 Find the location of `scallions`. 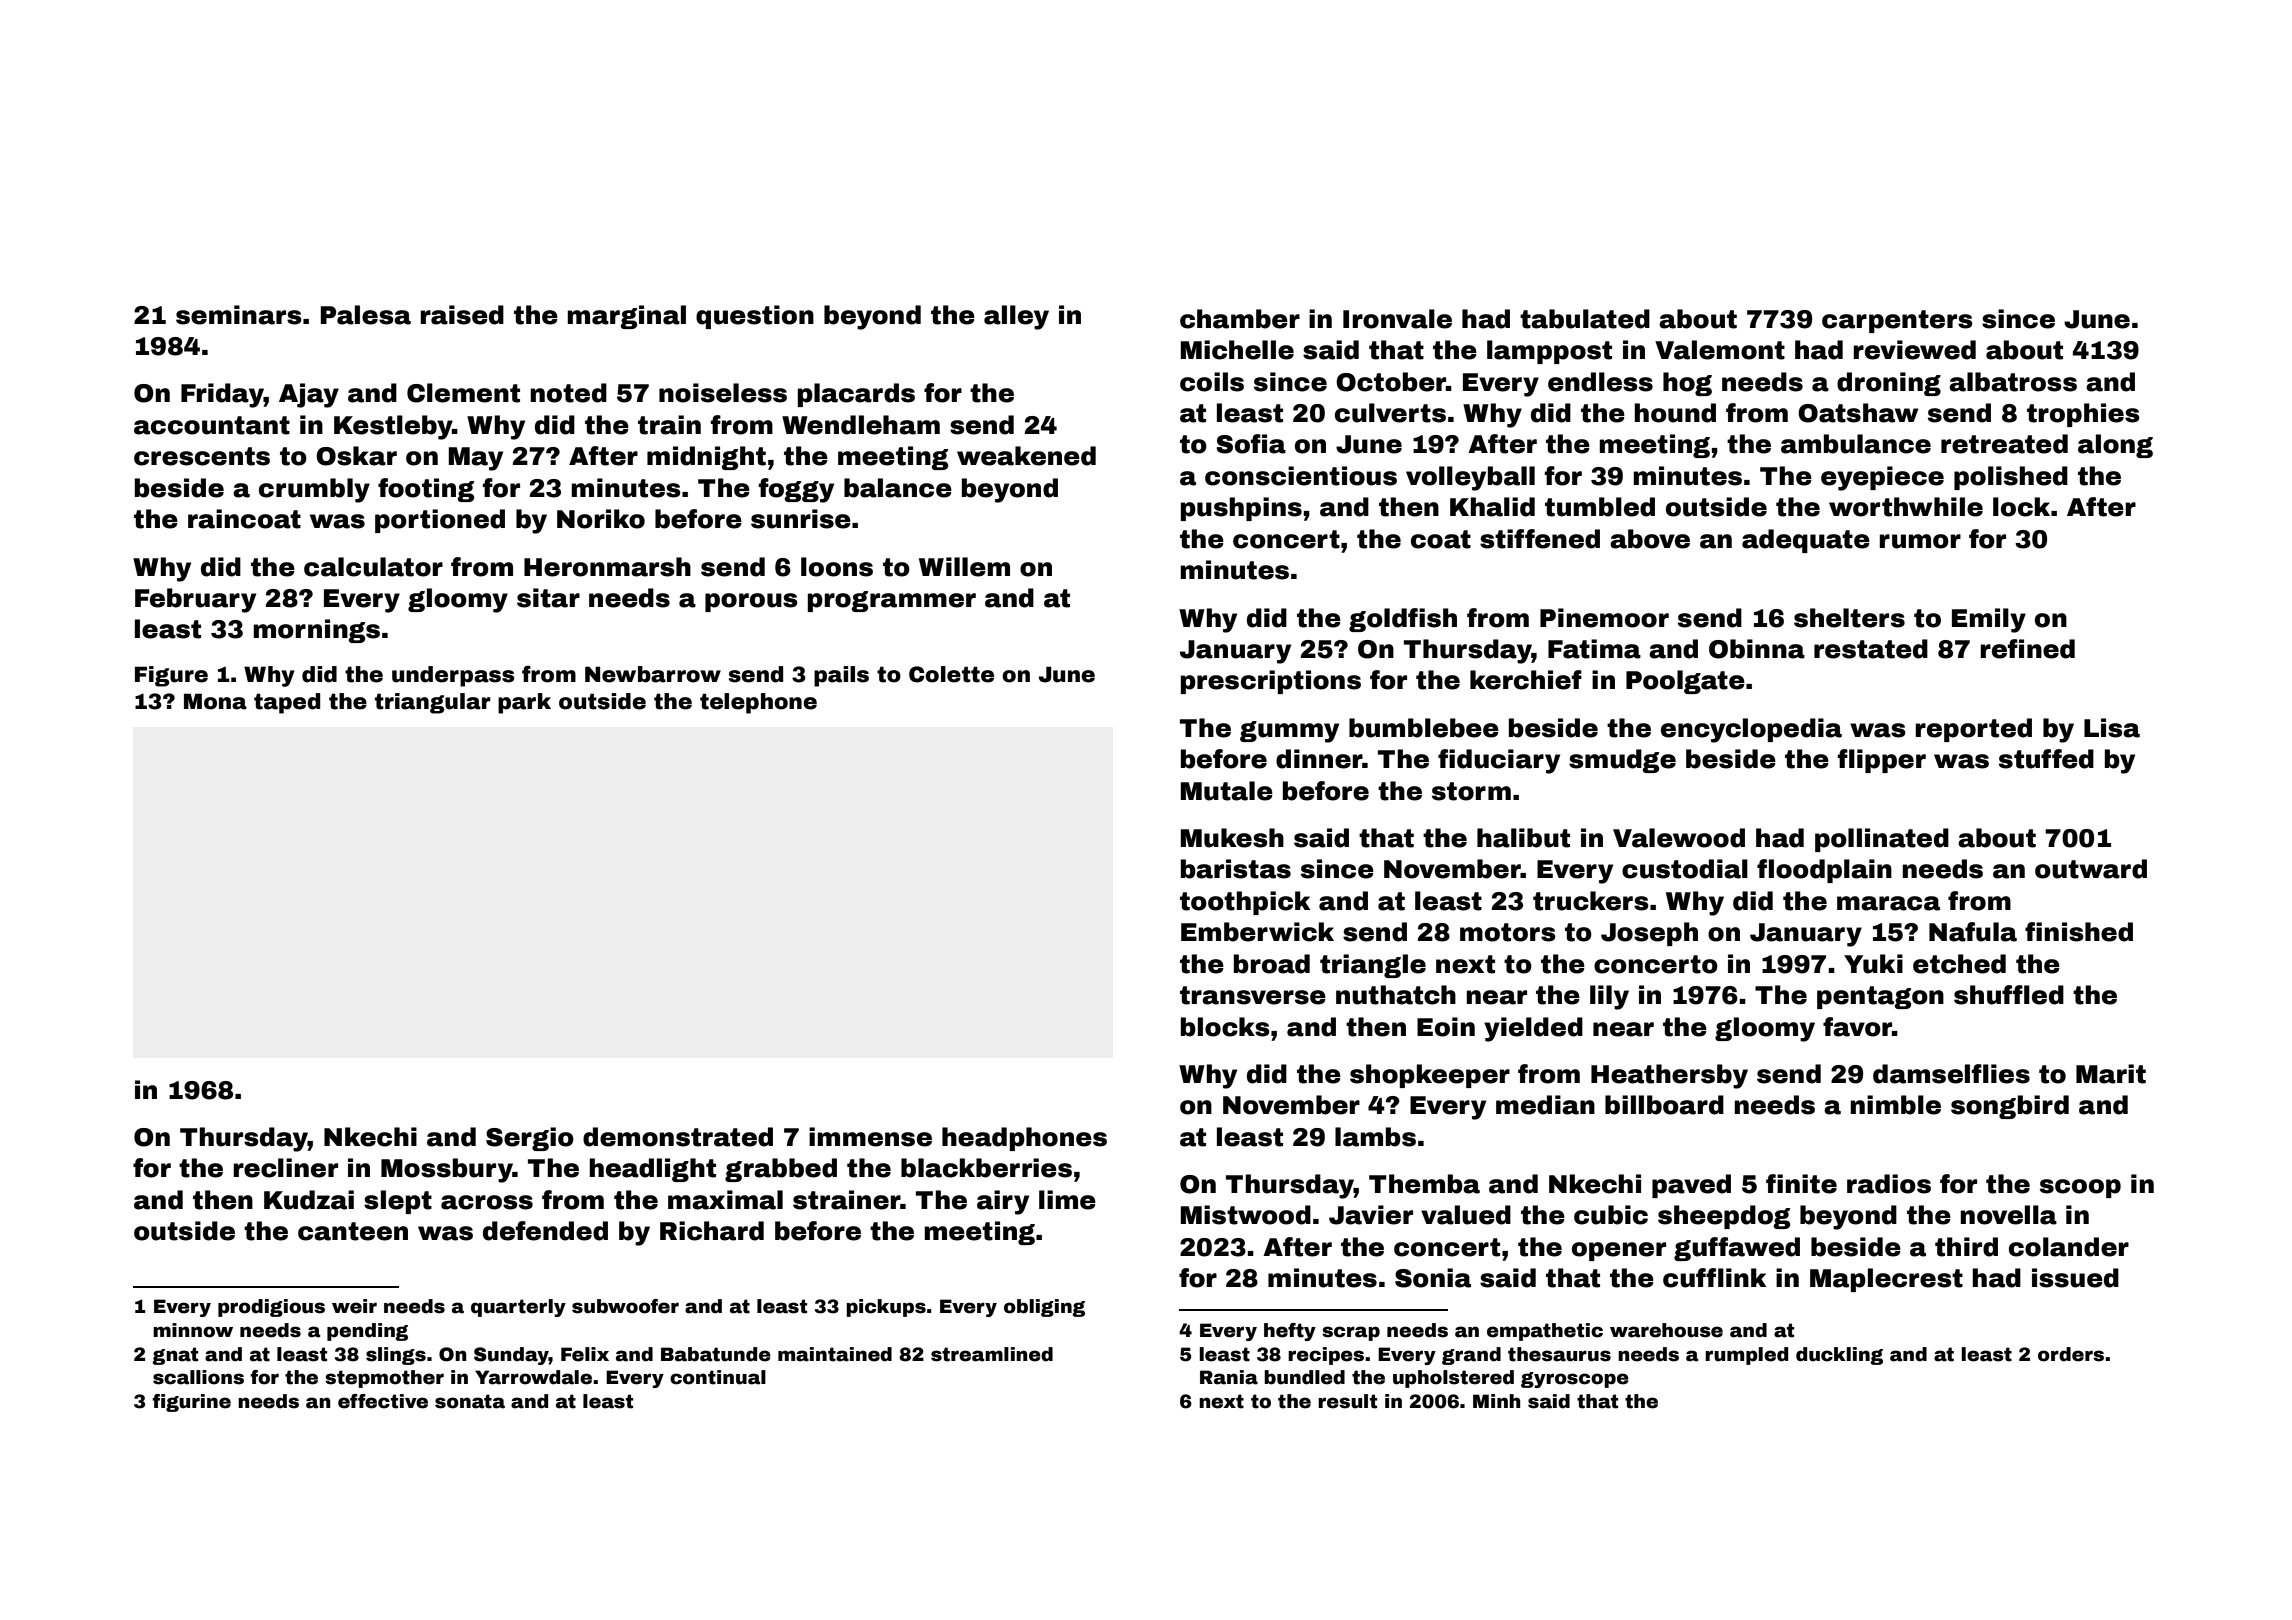

scallions is located at coordinates (198, 1377).
